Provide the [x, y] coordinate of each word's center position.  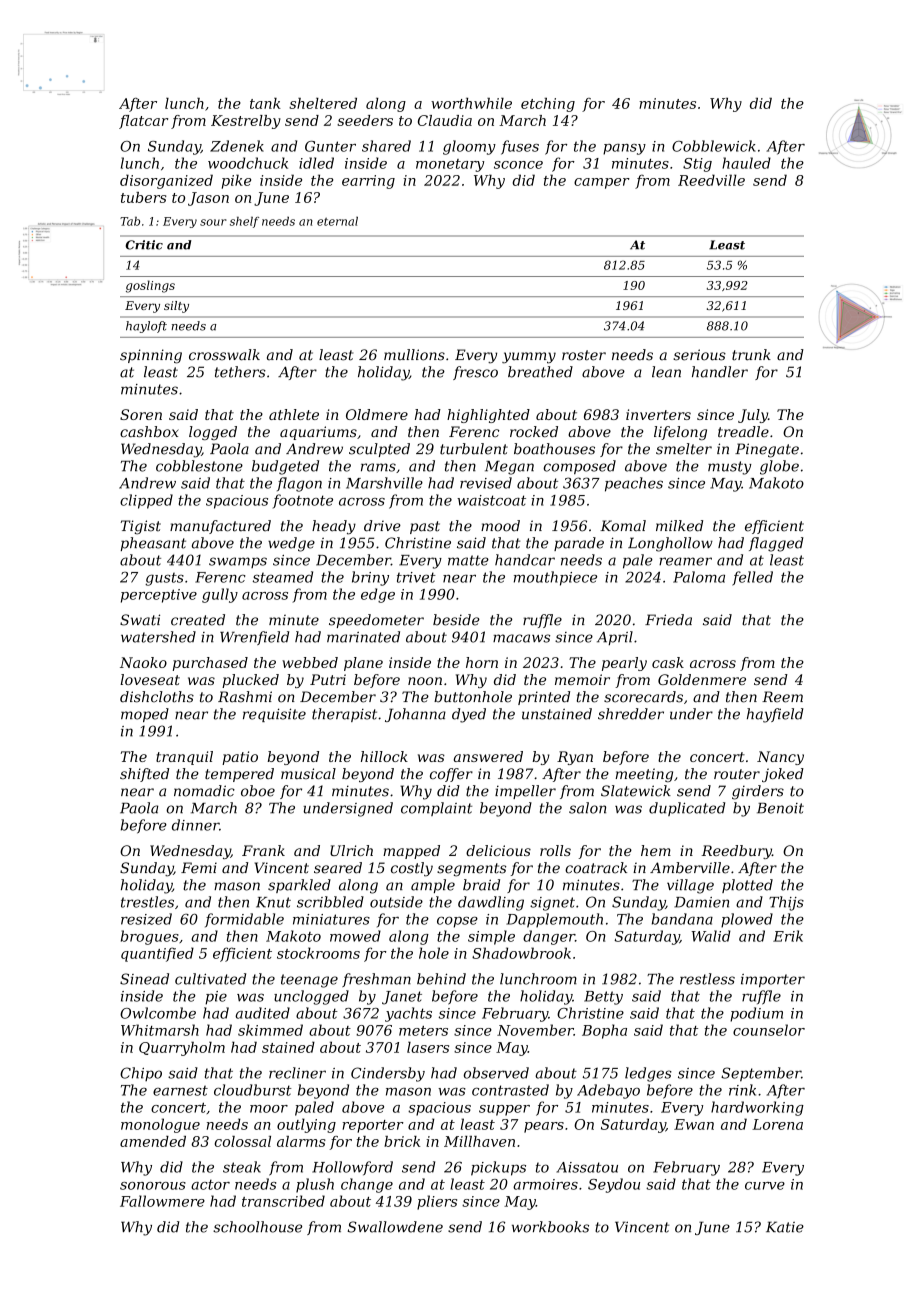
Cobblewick [714, 146]
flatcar [143, 122]
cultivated [210, 979]
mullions [414, 355]
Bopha [604, 1031]
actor [210, 1185]
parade [579, 544]
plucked [250, 681]
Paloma [699, 577]
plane [363, 664]
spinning [151, 356]
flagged [776, 544]
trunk [751, 355]
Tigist [141, 527]
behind [441, 979]
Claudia [445, 120]
